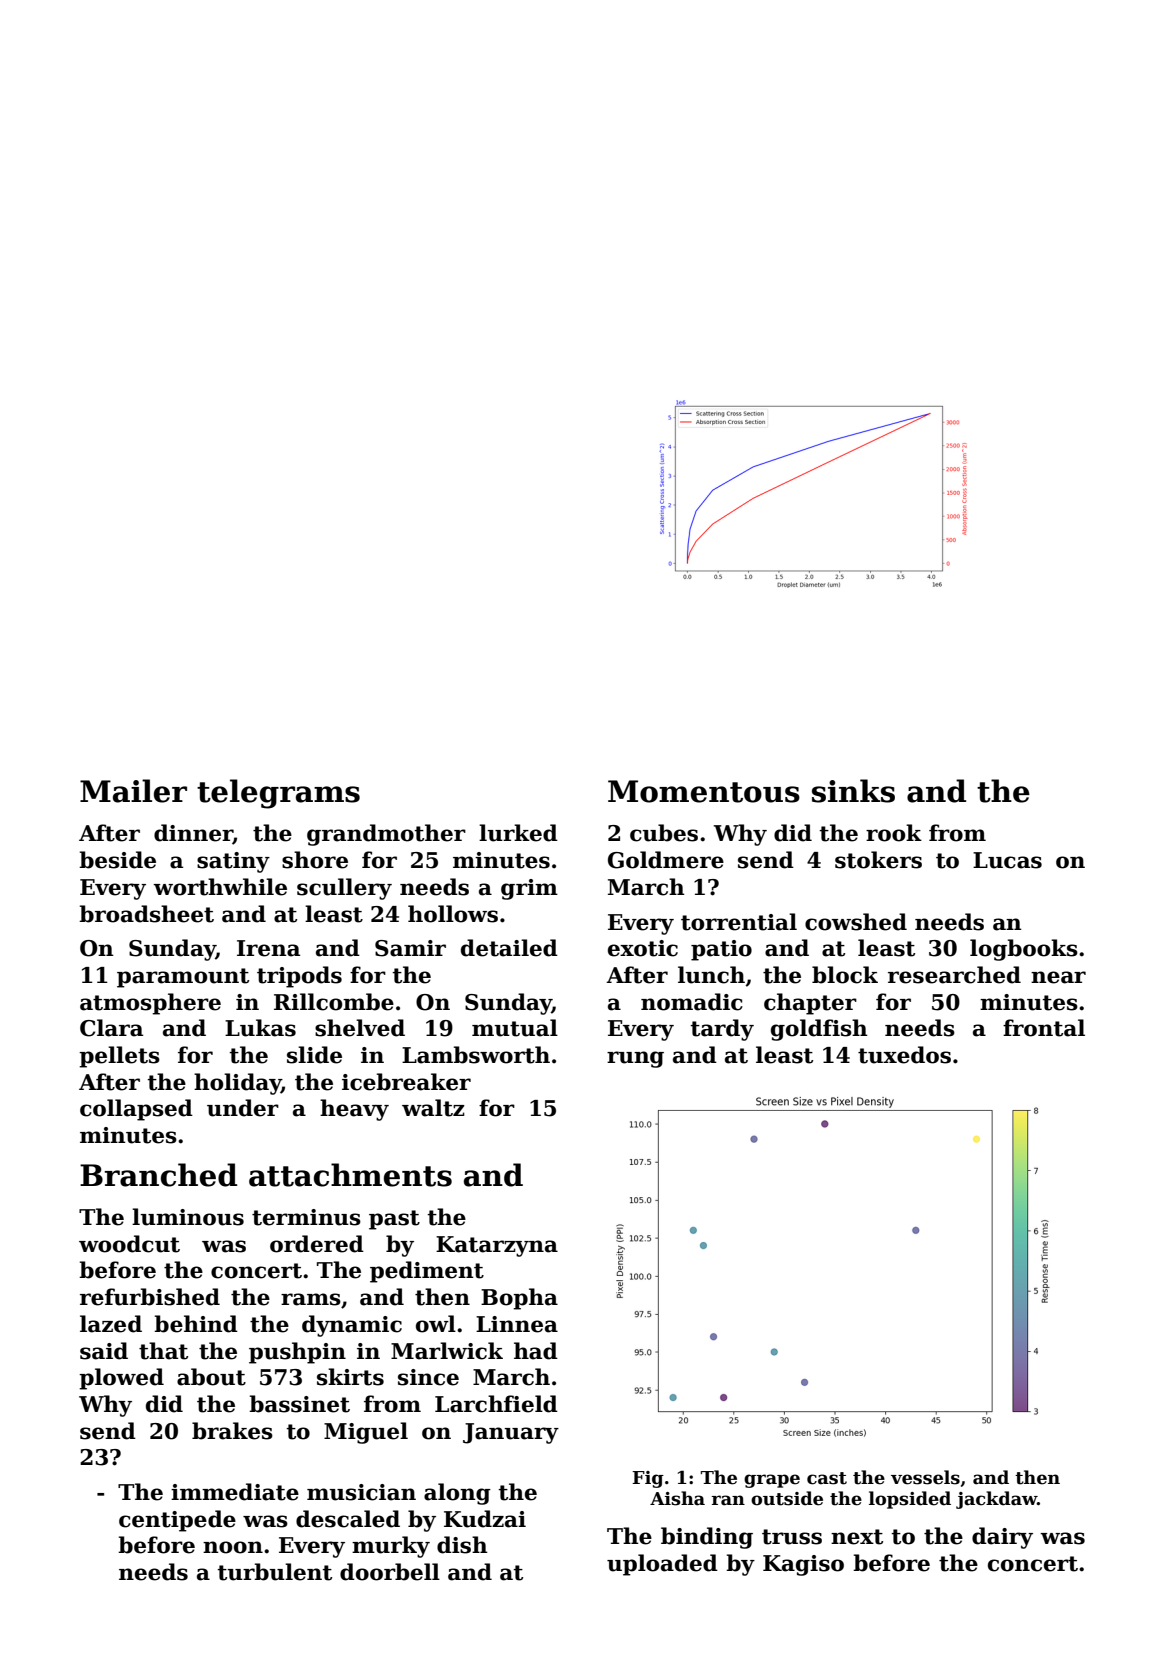 The image size is (1165, 1654). Describe the element at coordinates (274, 1572) in the screenshot. I see `turbulent` at that location.
